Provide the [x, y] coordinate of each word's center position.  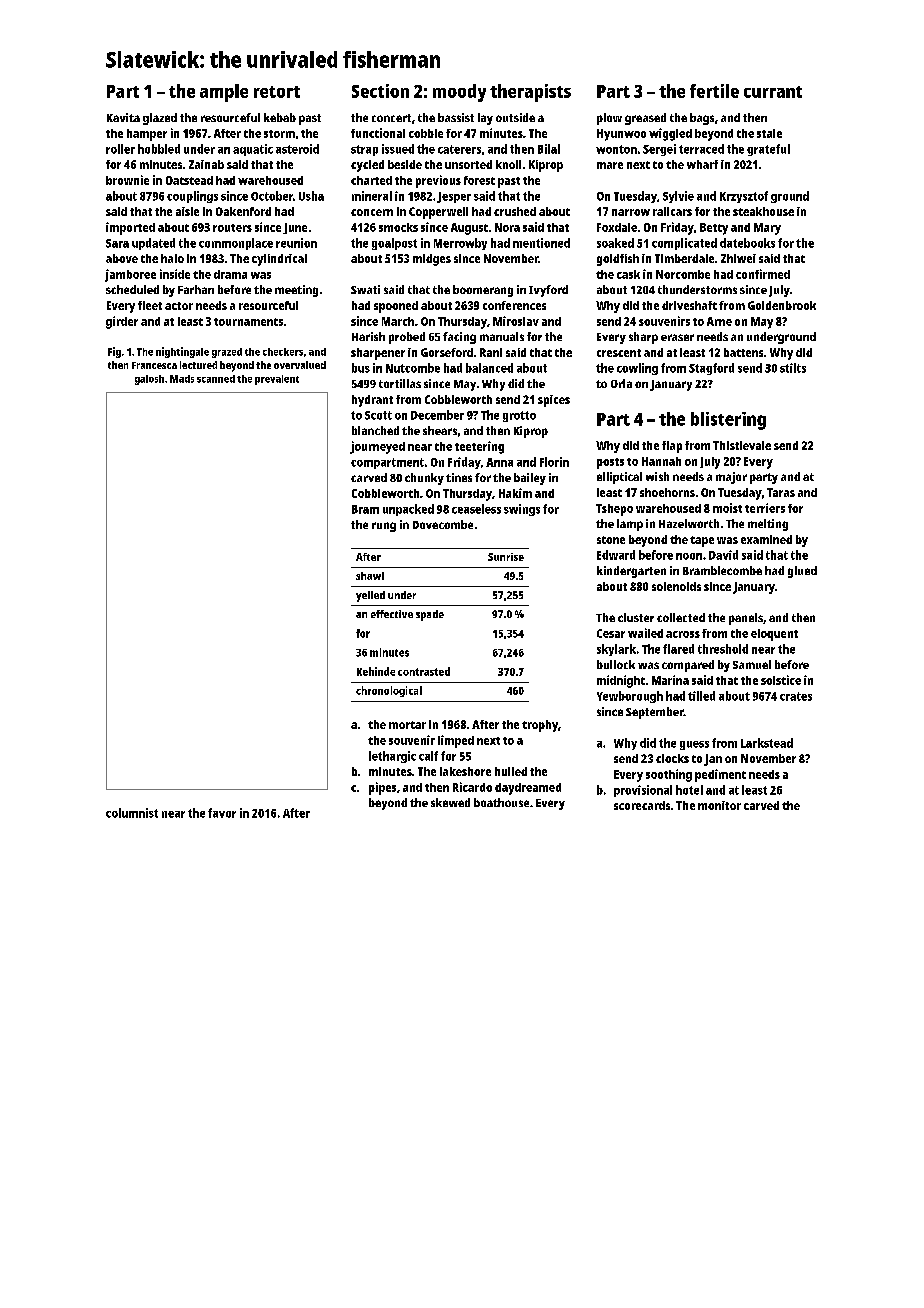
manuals [502, 336]
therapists [530, 93]
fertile [714, 91]
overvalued [300, 365]
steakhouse [763, 211]
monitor [719, 805]
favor [222, 813]
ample [224, 93]
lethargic [392, 757]
